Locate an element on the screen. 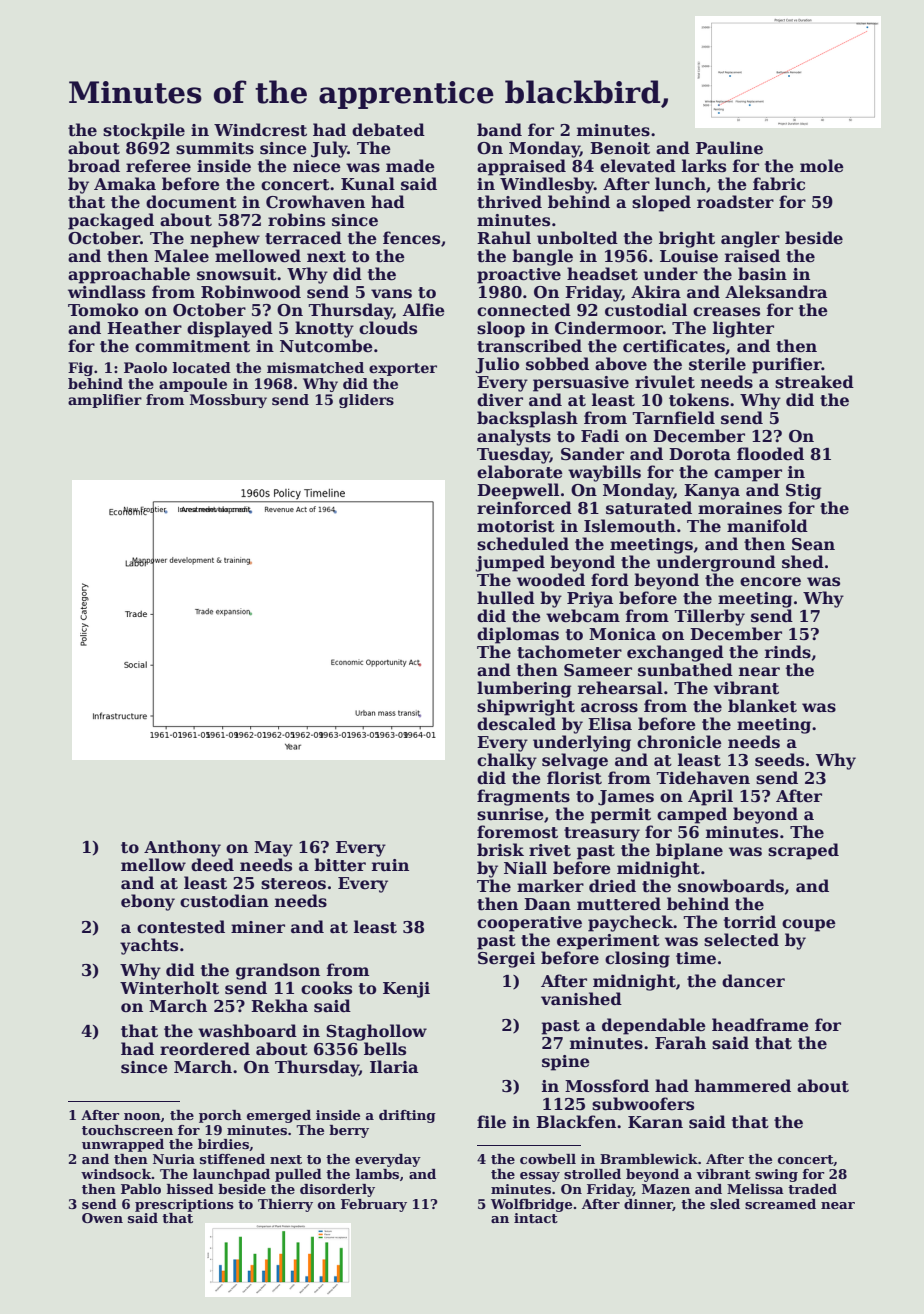 This screenshot has height=1314, width=924. encore is located at coordinates (770, 582).
